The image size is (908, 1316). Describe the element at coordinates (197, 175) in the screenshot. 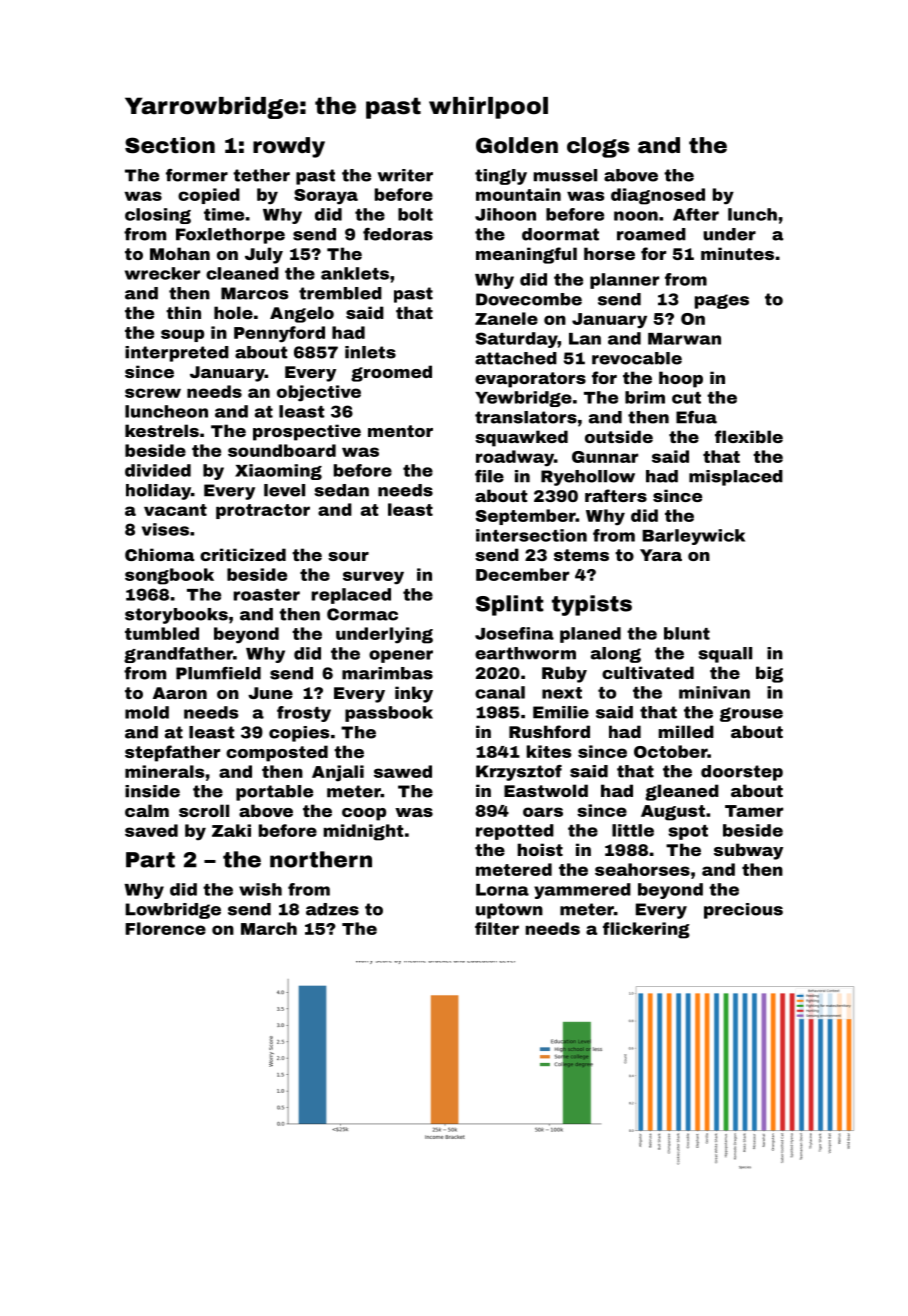

I see `former` at that location.
